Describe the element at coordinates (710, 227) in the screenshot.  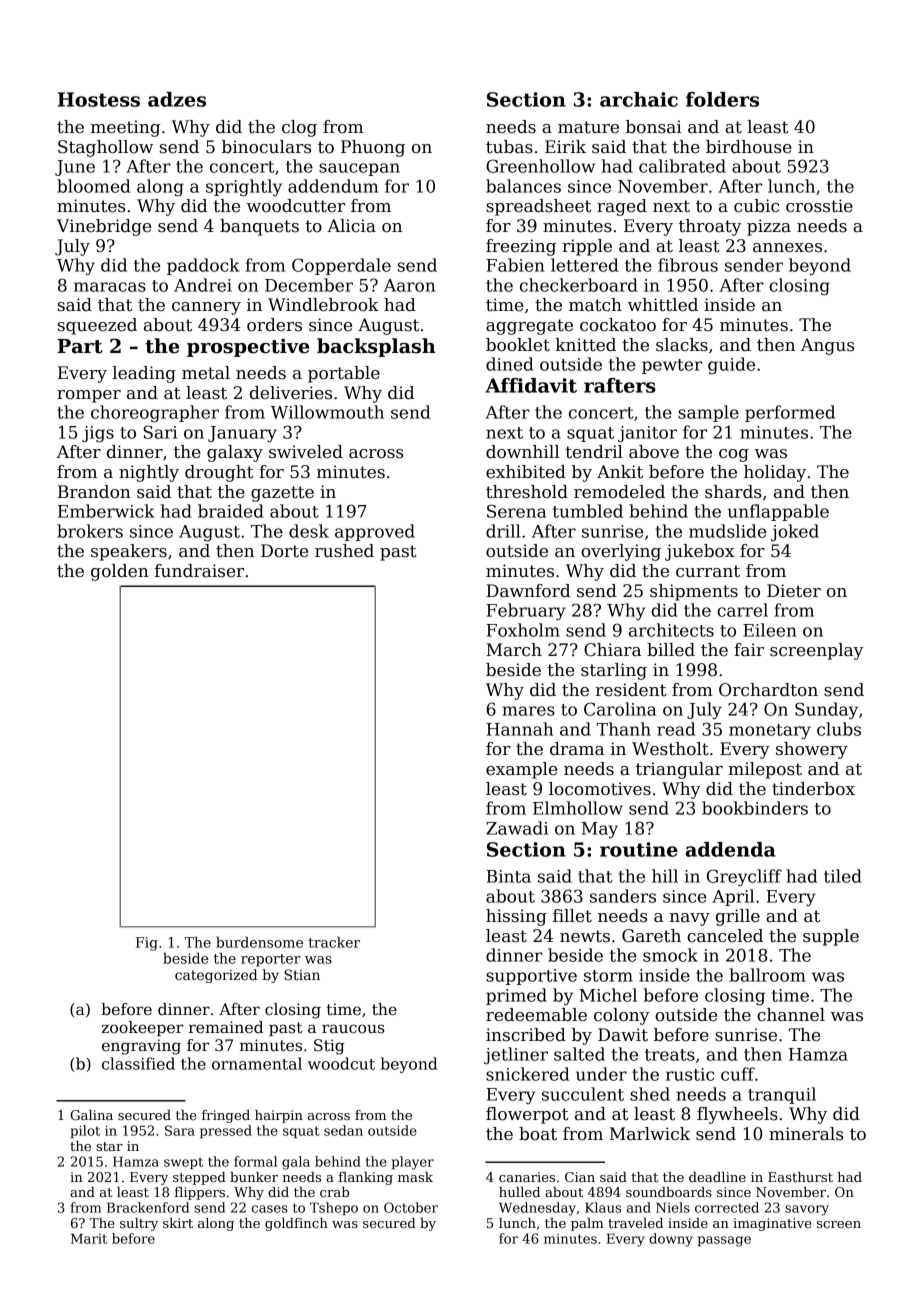
I see `throaty` at that location.
